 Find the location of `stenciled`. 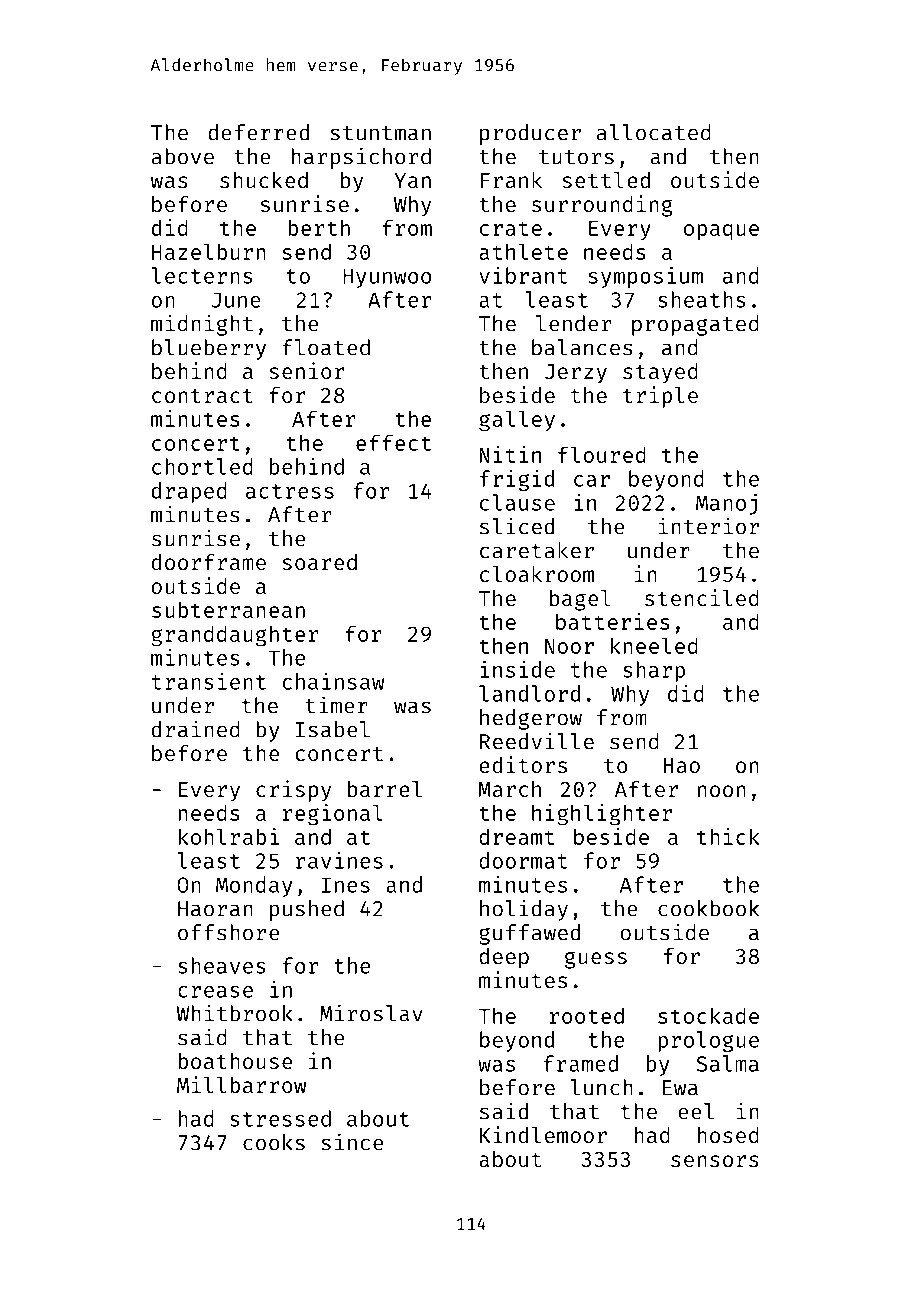

stenciled is located at coordinates (702, 597).
